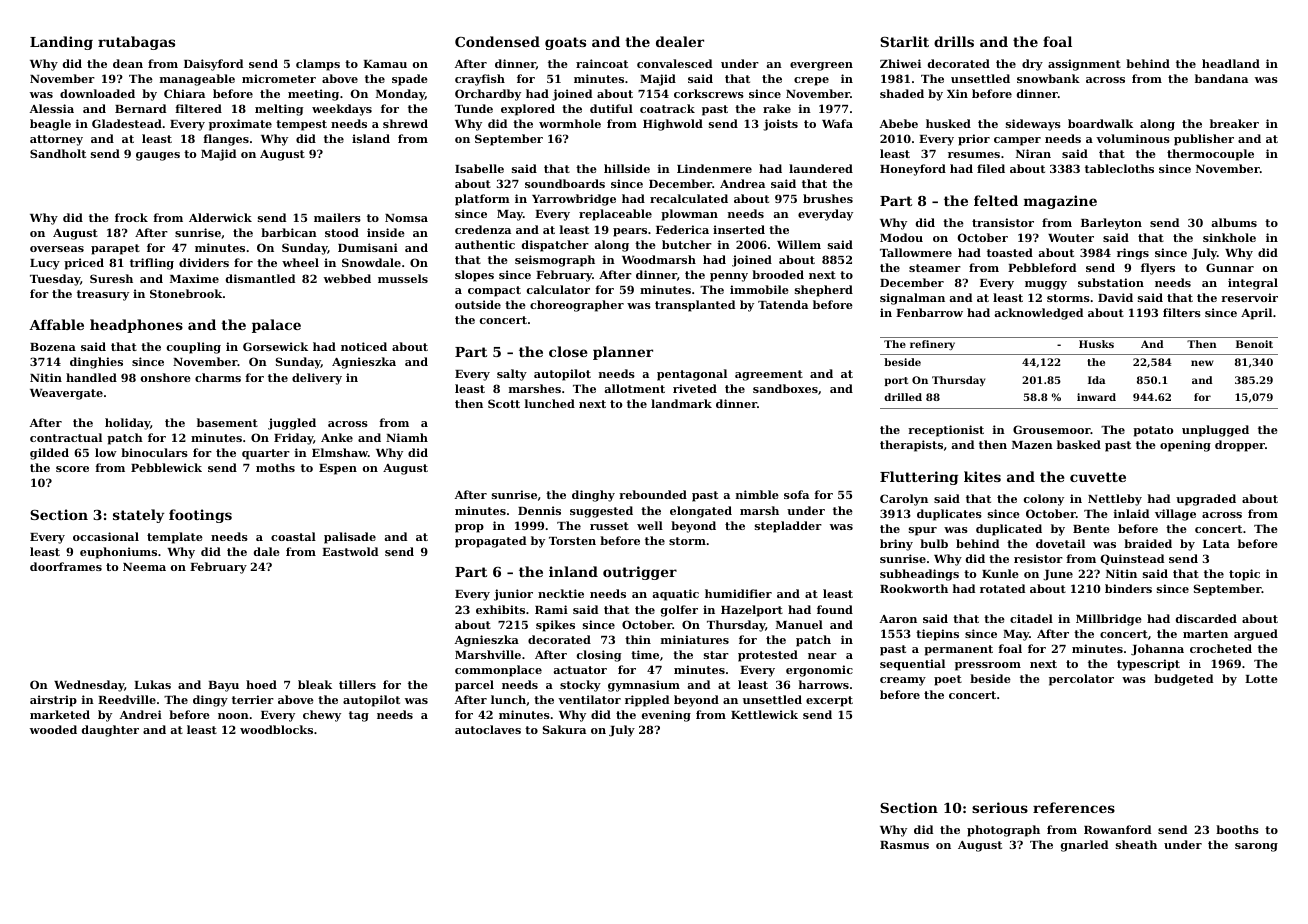 Image resolution: width=1308 pixels, height=924 pixels. Describe the element at coordinates (1256, 314) in the document. I see `April` at that location.
